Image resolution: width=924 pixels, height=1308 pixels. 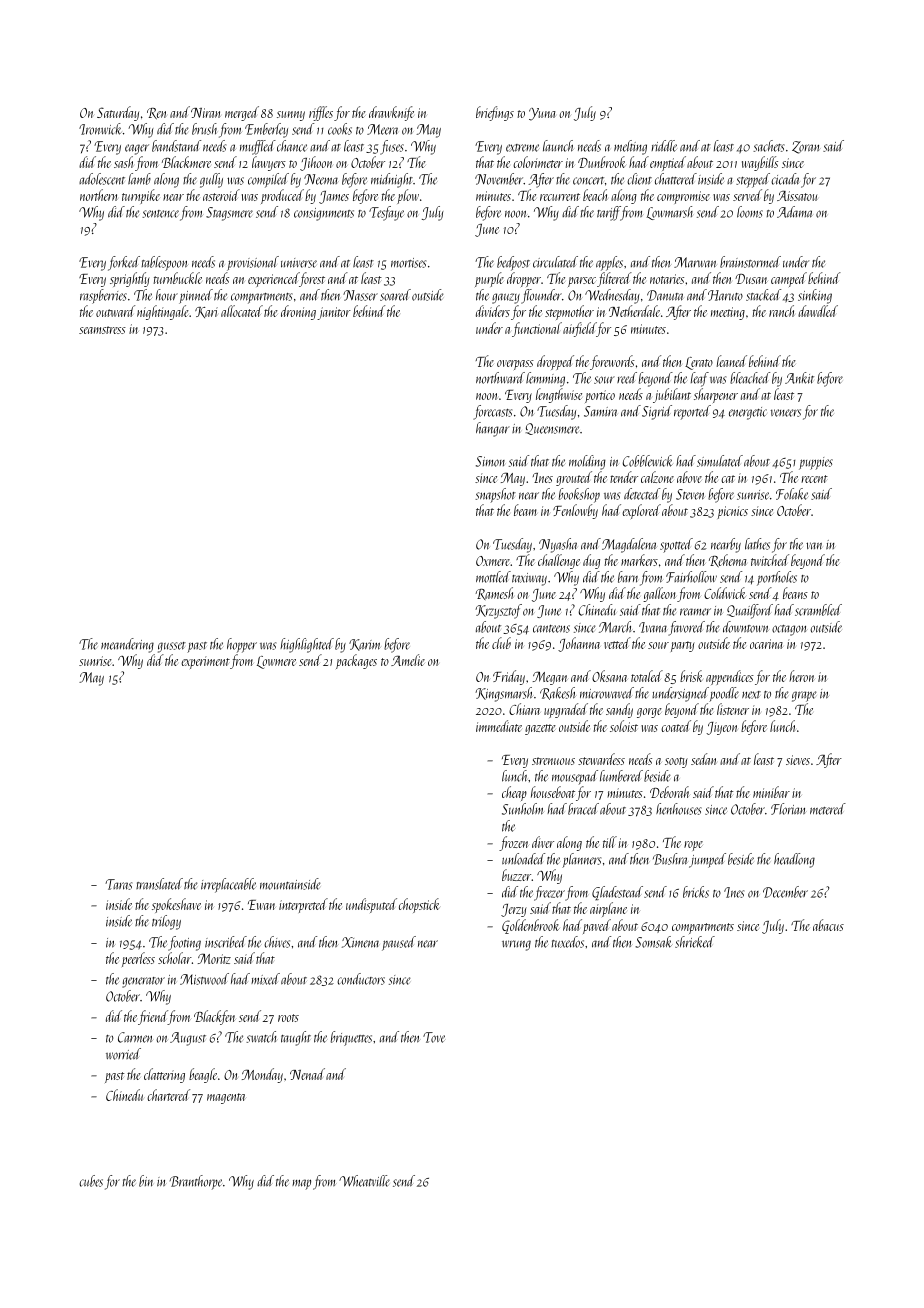 What do you see at coordinates (301, 1184) in the screenshot?
I see `map` at bounding box center [301, 1184].
